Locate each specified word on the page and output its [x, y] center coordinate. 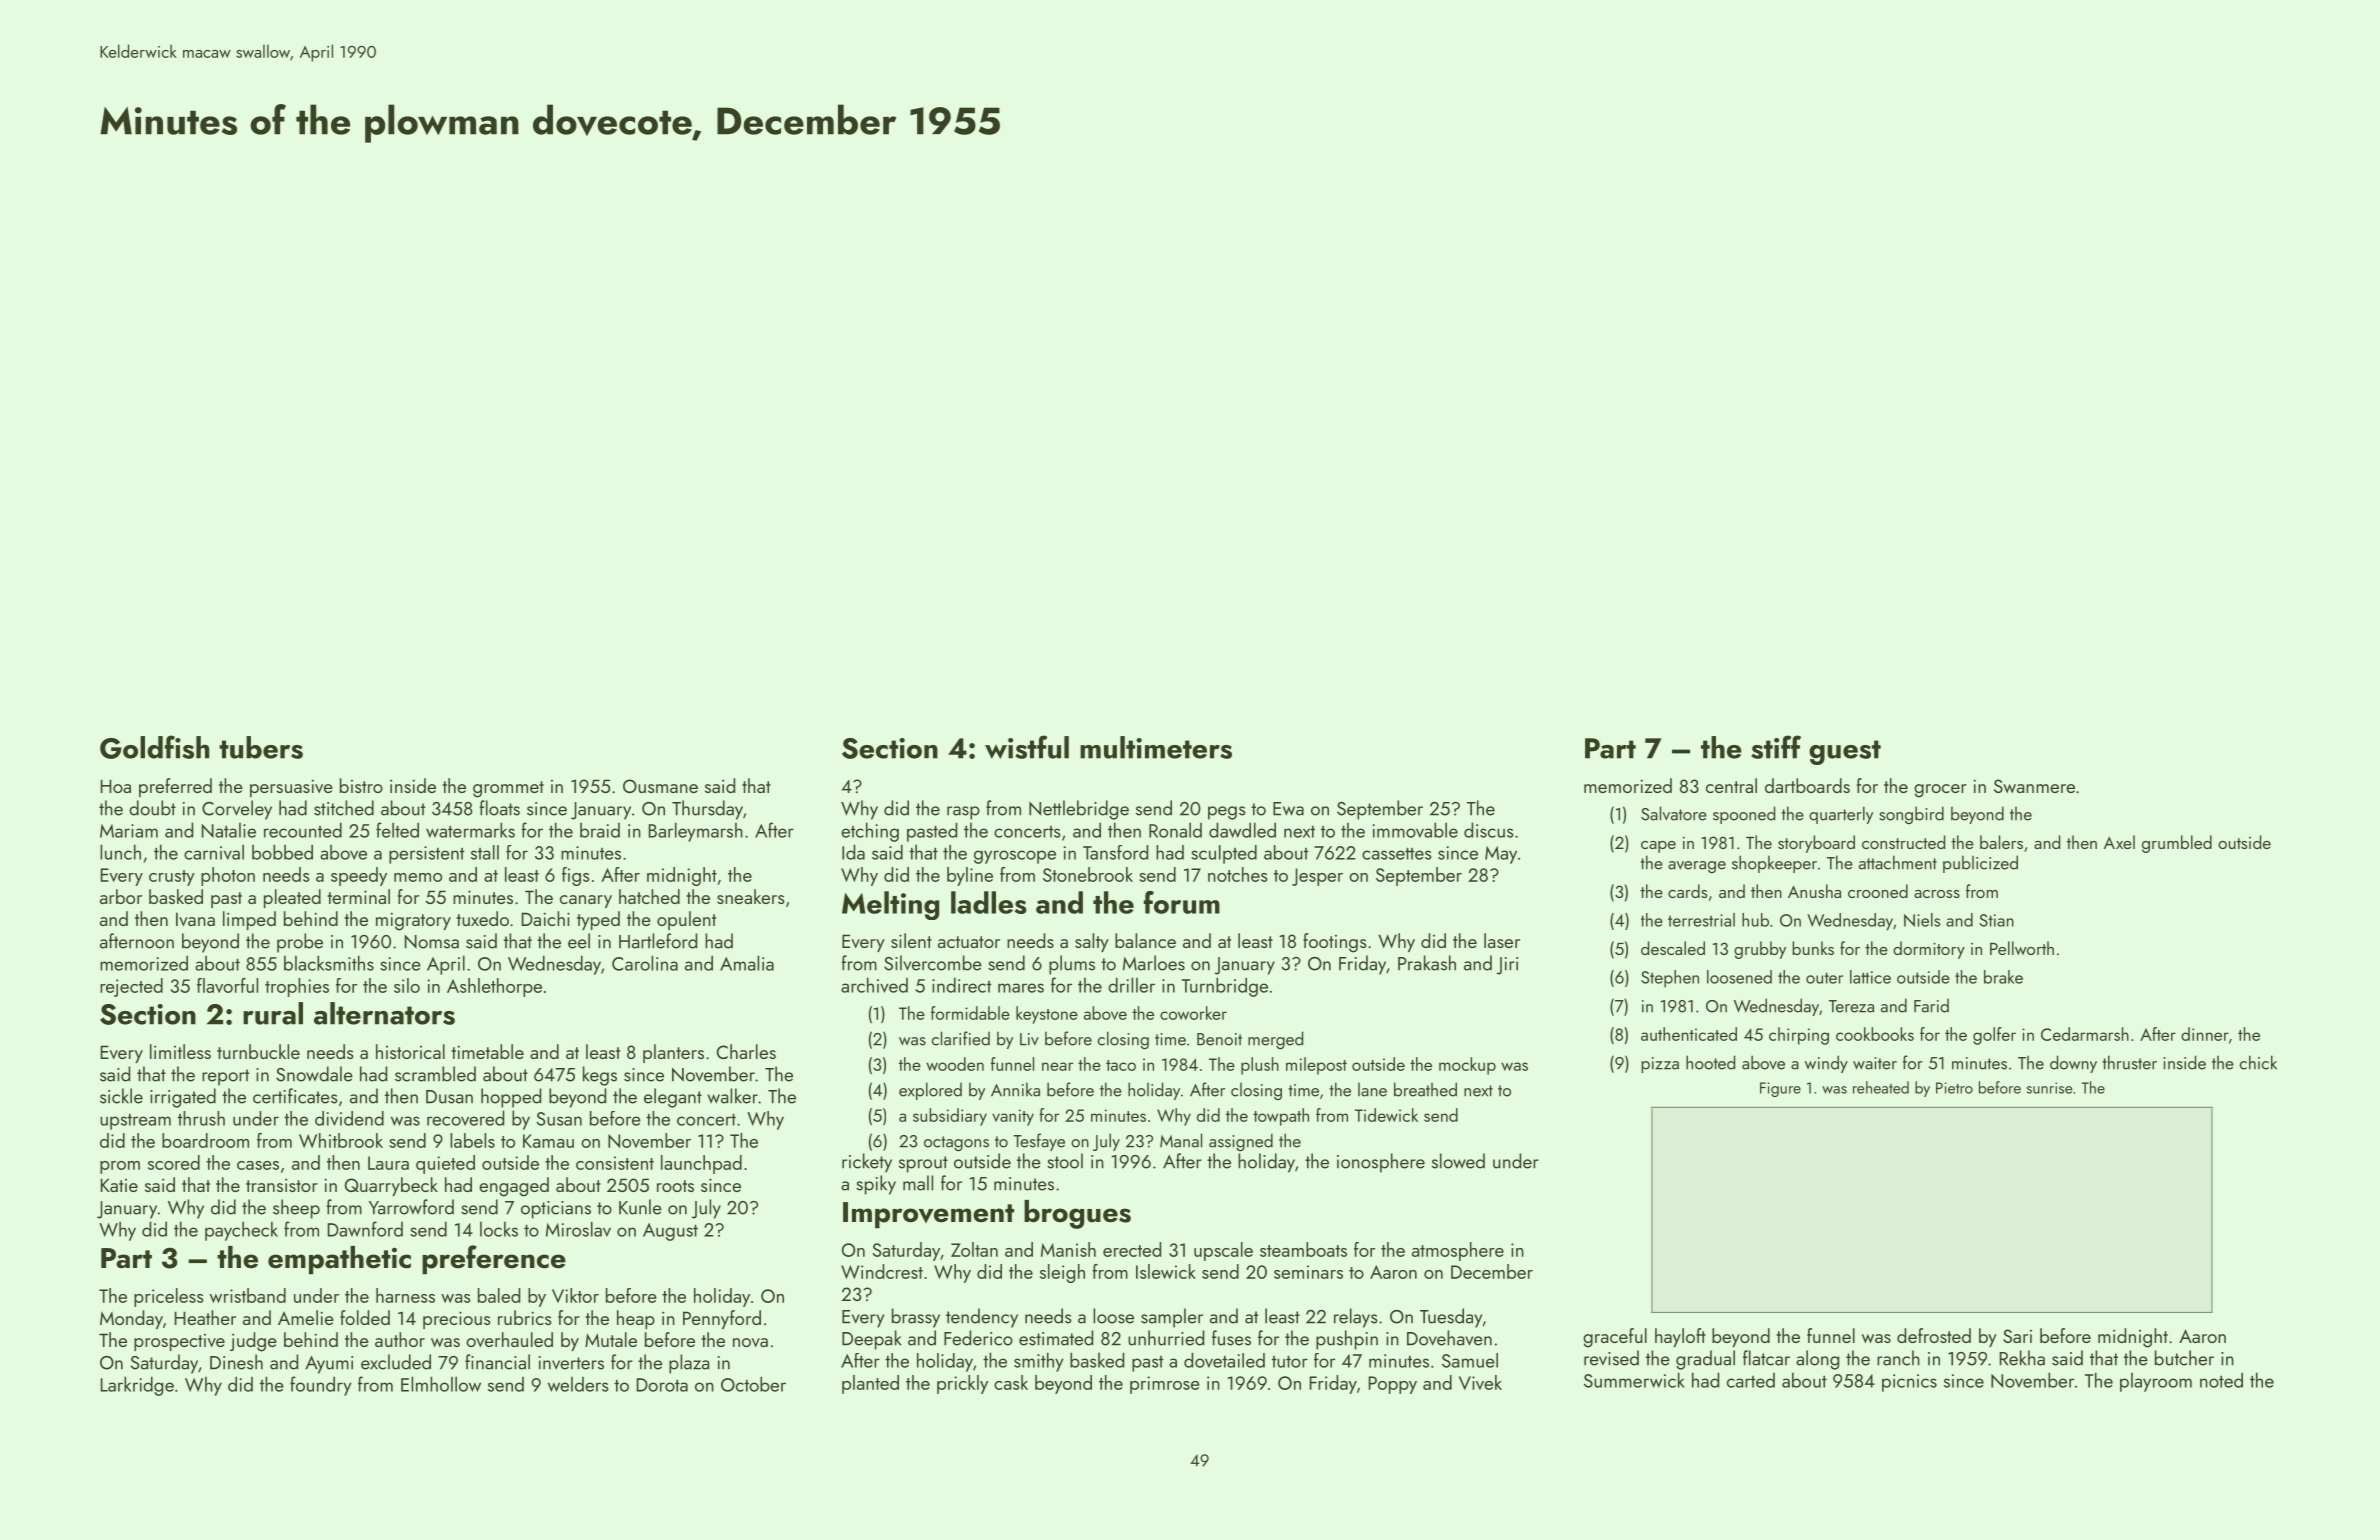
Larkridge [137, 1386]
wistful [1027, 747]
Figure [1780, 1089]
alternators [384, 1013]
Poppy [1393, 1385]
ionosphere [1381, 1163]
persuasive [291, 788]
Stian [1996, 920]
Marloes [1154, 963]
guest [1845, 752]
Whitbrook [341, 1140]
